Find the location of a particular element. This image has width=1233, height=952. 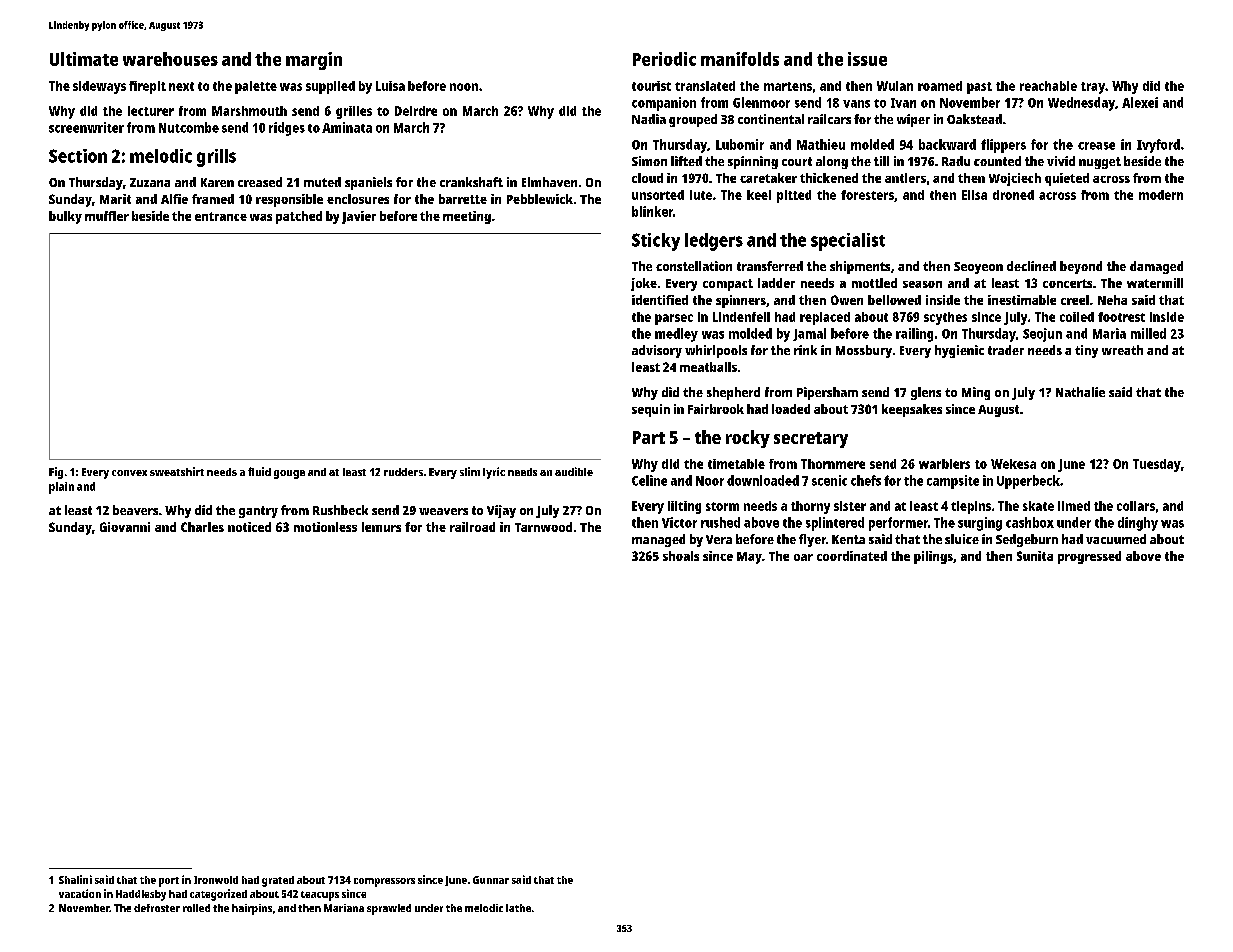

issue is located at coordinates (867, 59).
